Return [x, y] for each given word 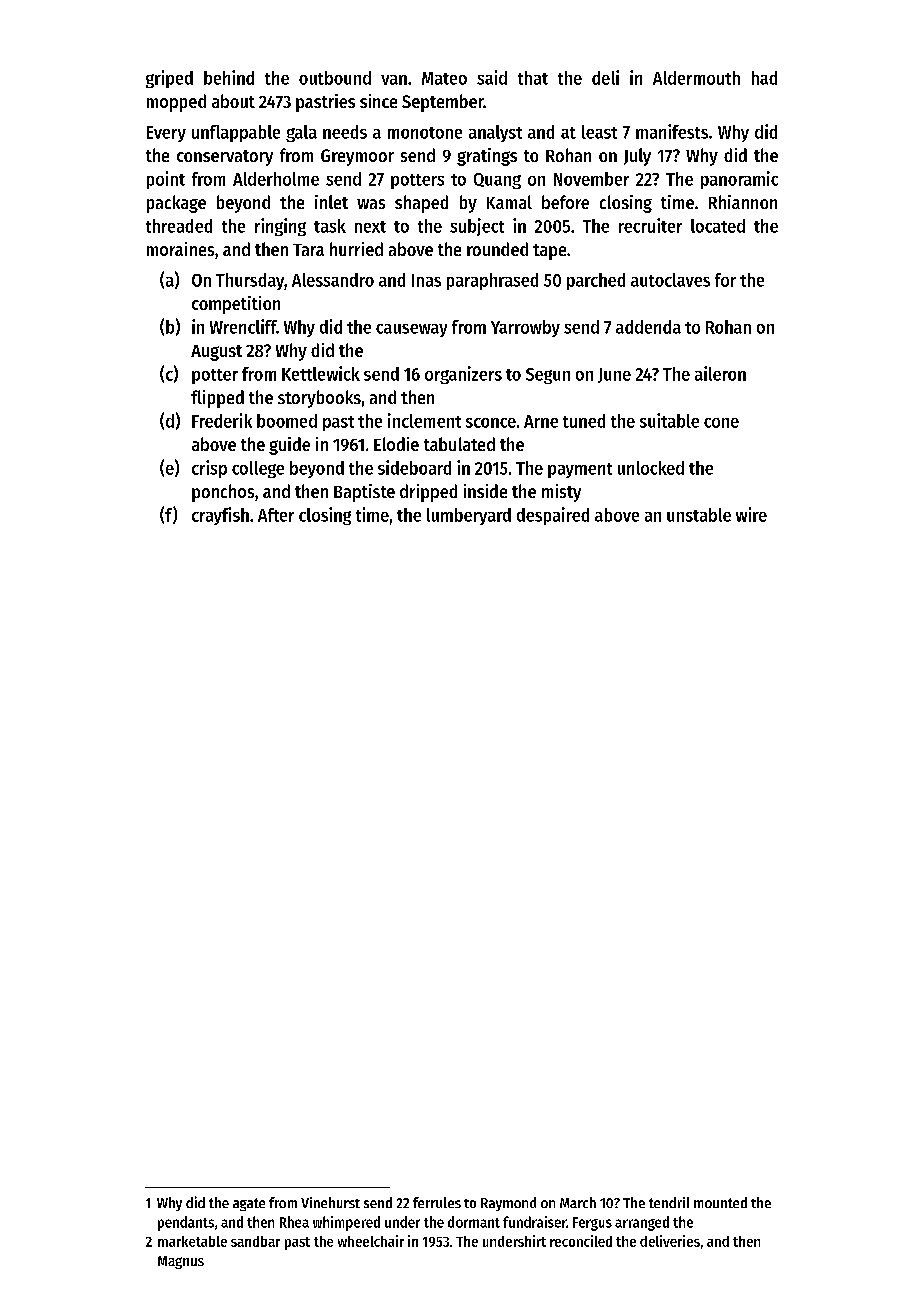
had [764, 78]
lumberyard [469, 516]
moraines [180, 249]
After [276, 515]
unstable [699, 515]
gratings [487, 157]
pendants [186, 1223]
